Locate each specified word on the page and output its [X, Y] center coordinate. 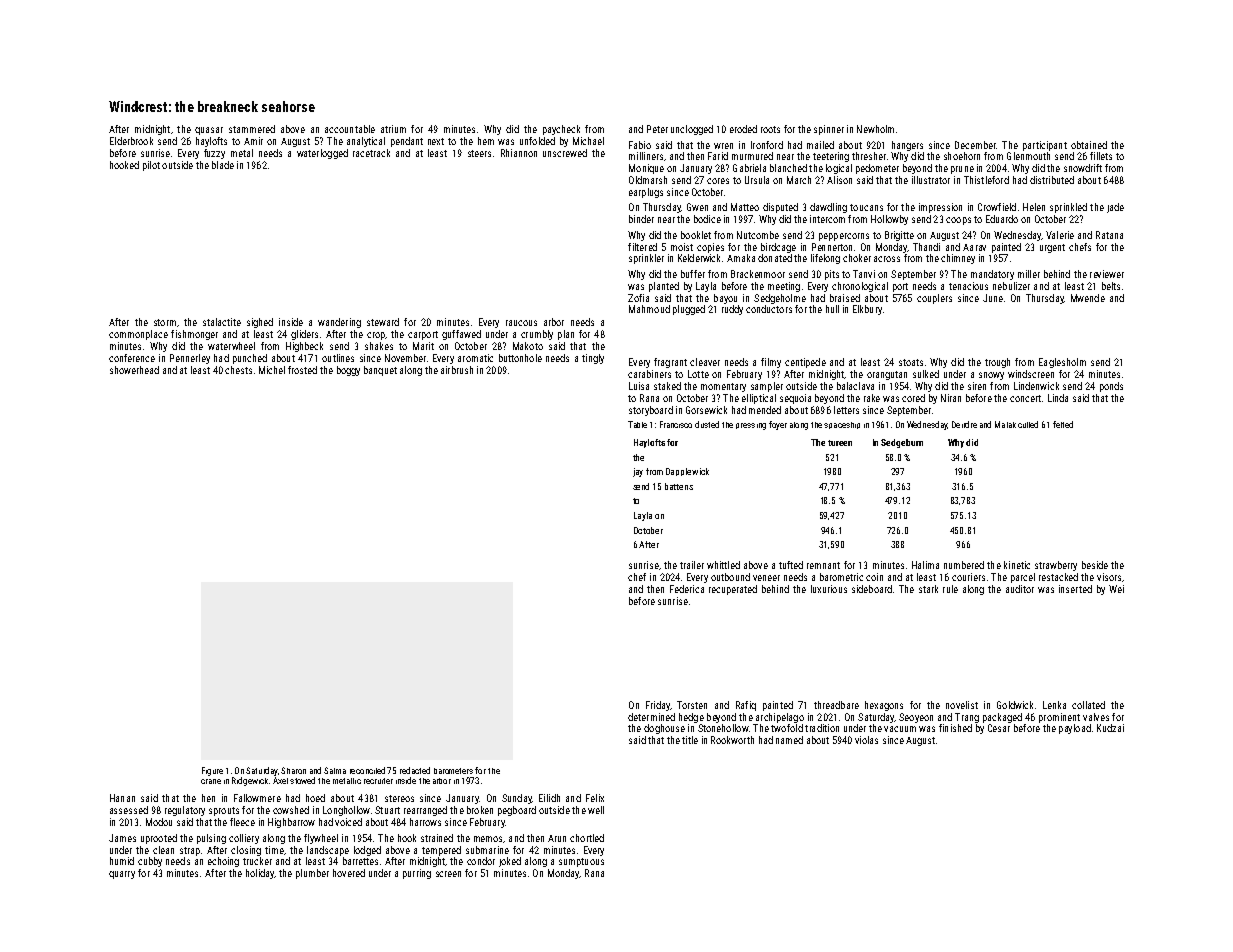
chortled [587, 838]
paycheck [561, 130]
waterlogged [322, 154]
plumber [312, 874]
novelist [962, 705]
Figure [212, 771]
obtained [1089, 145]
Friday [658, 706]
